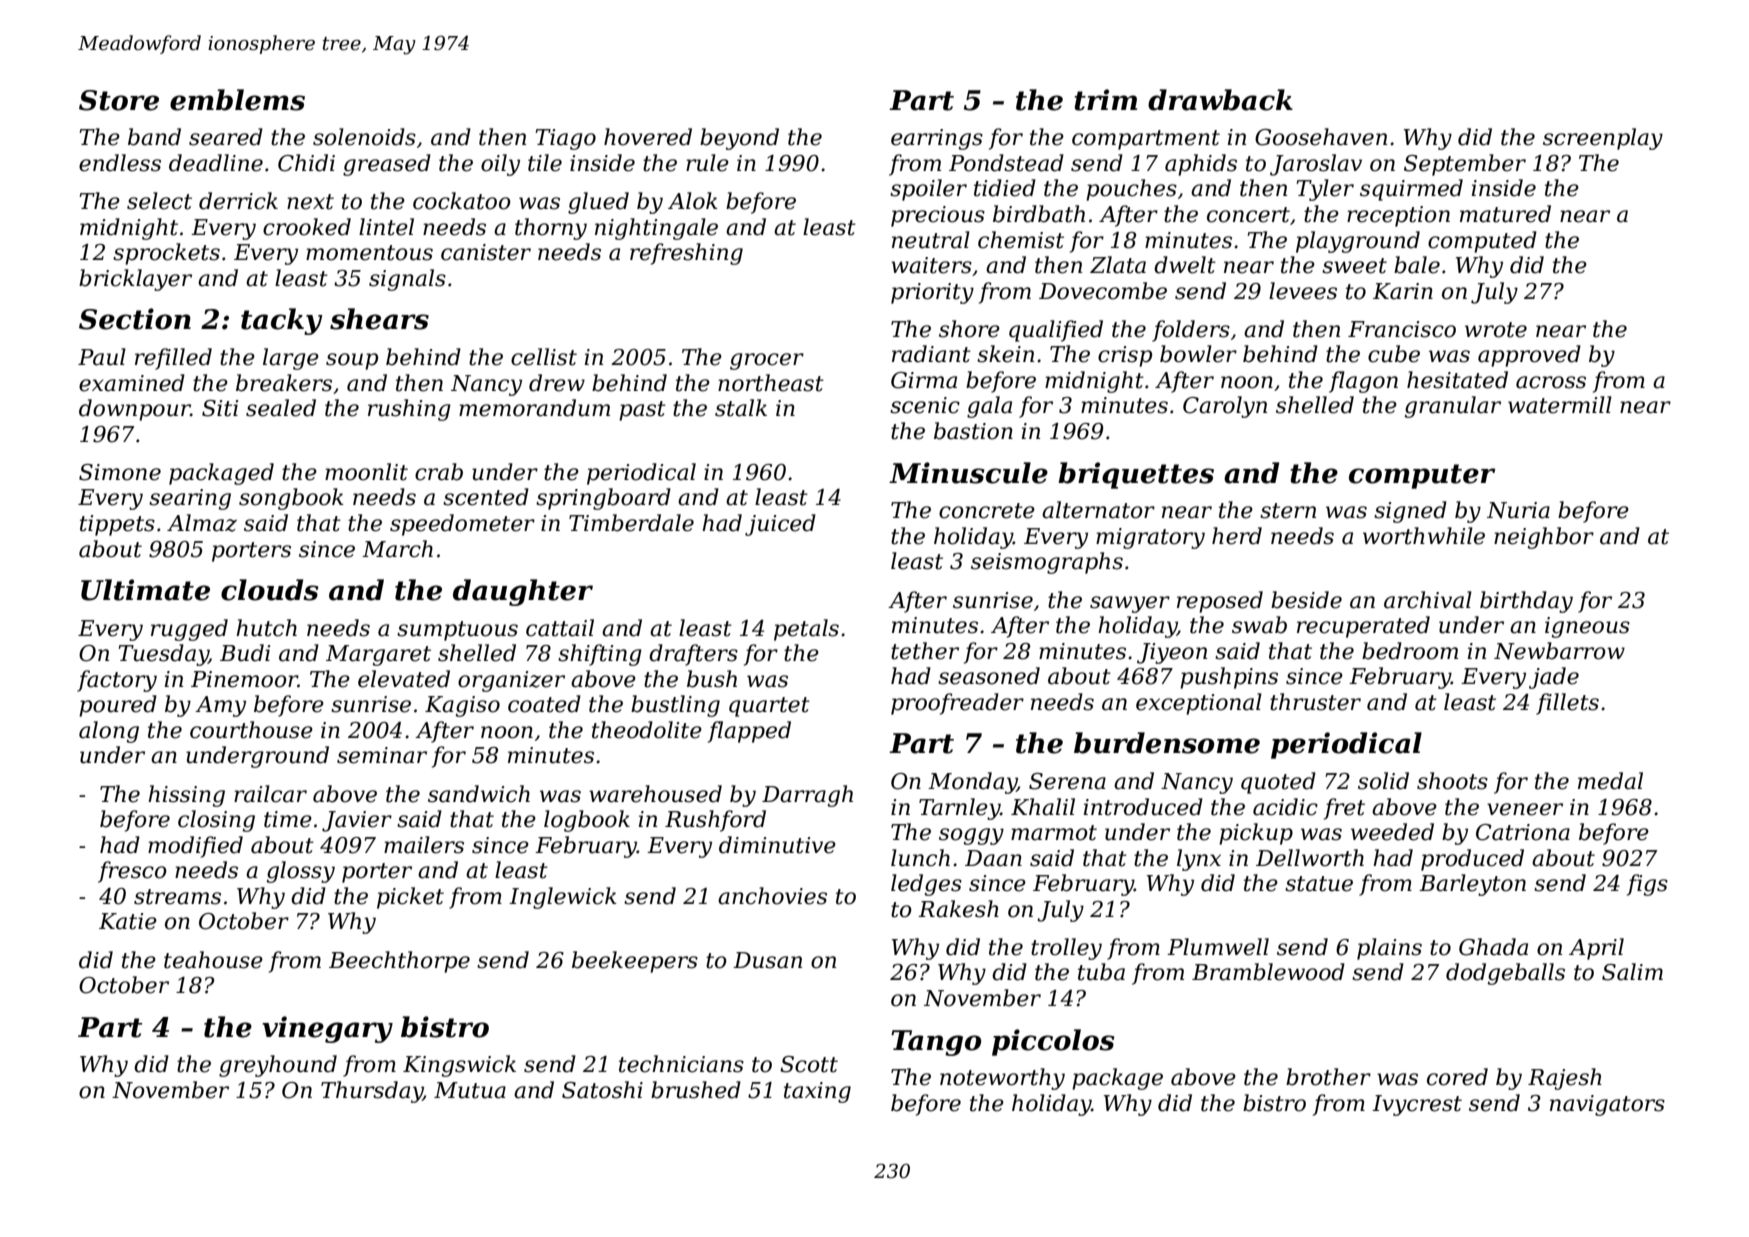 The image size is (1749, 1237). I want to click on Jaroslav, so click(1316, 165).
